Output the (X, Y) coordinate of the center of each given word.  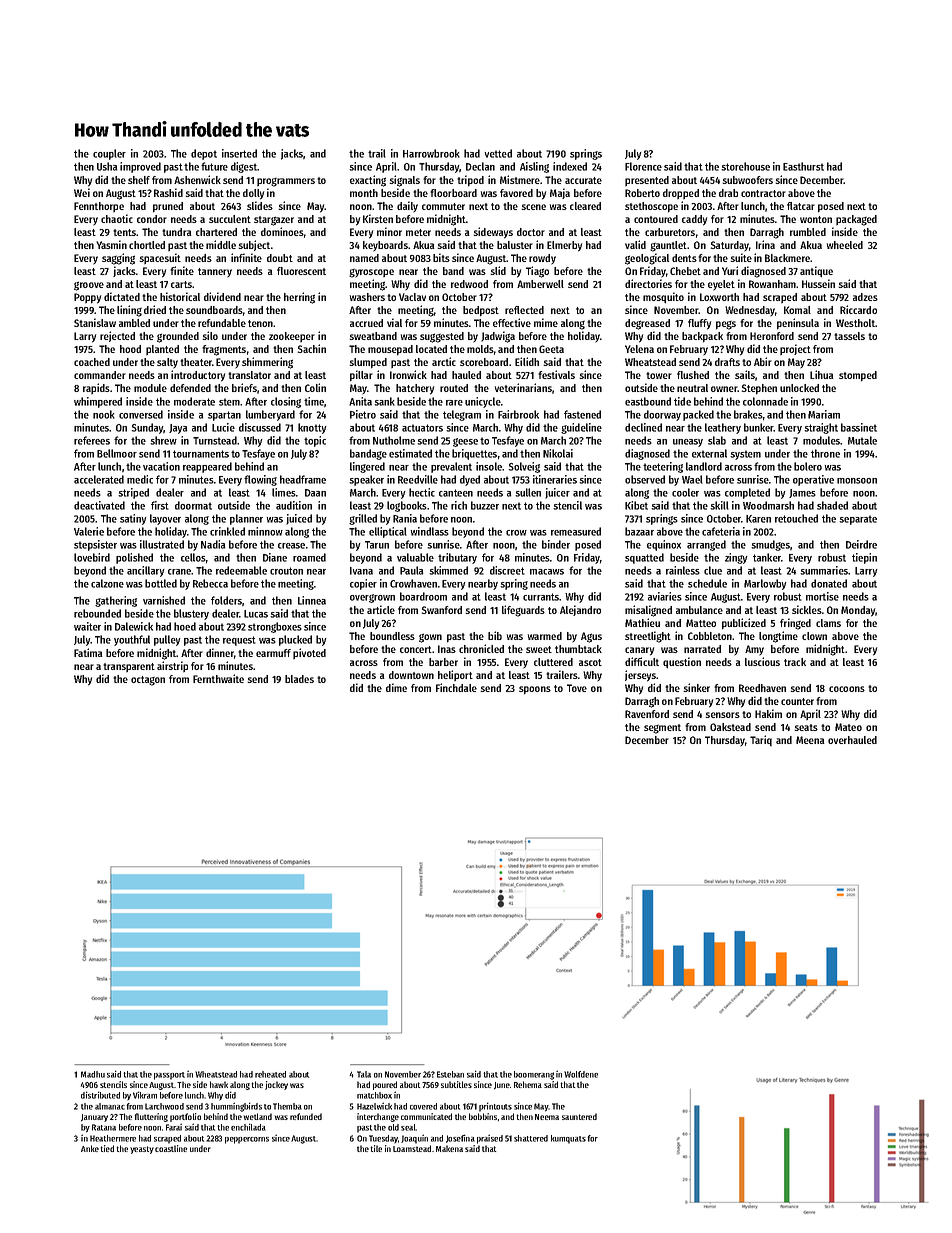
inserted (239, 153)
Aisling (534, 167)
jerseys (640, 676)
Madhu (93, 1074)
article (381, 609)
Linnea (312, 600)
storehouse (745, 166)
